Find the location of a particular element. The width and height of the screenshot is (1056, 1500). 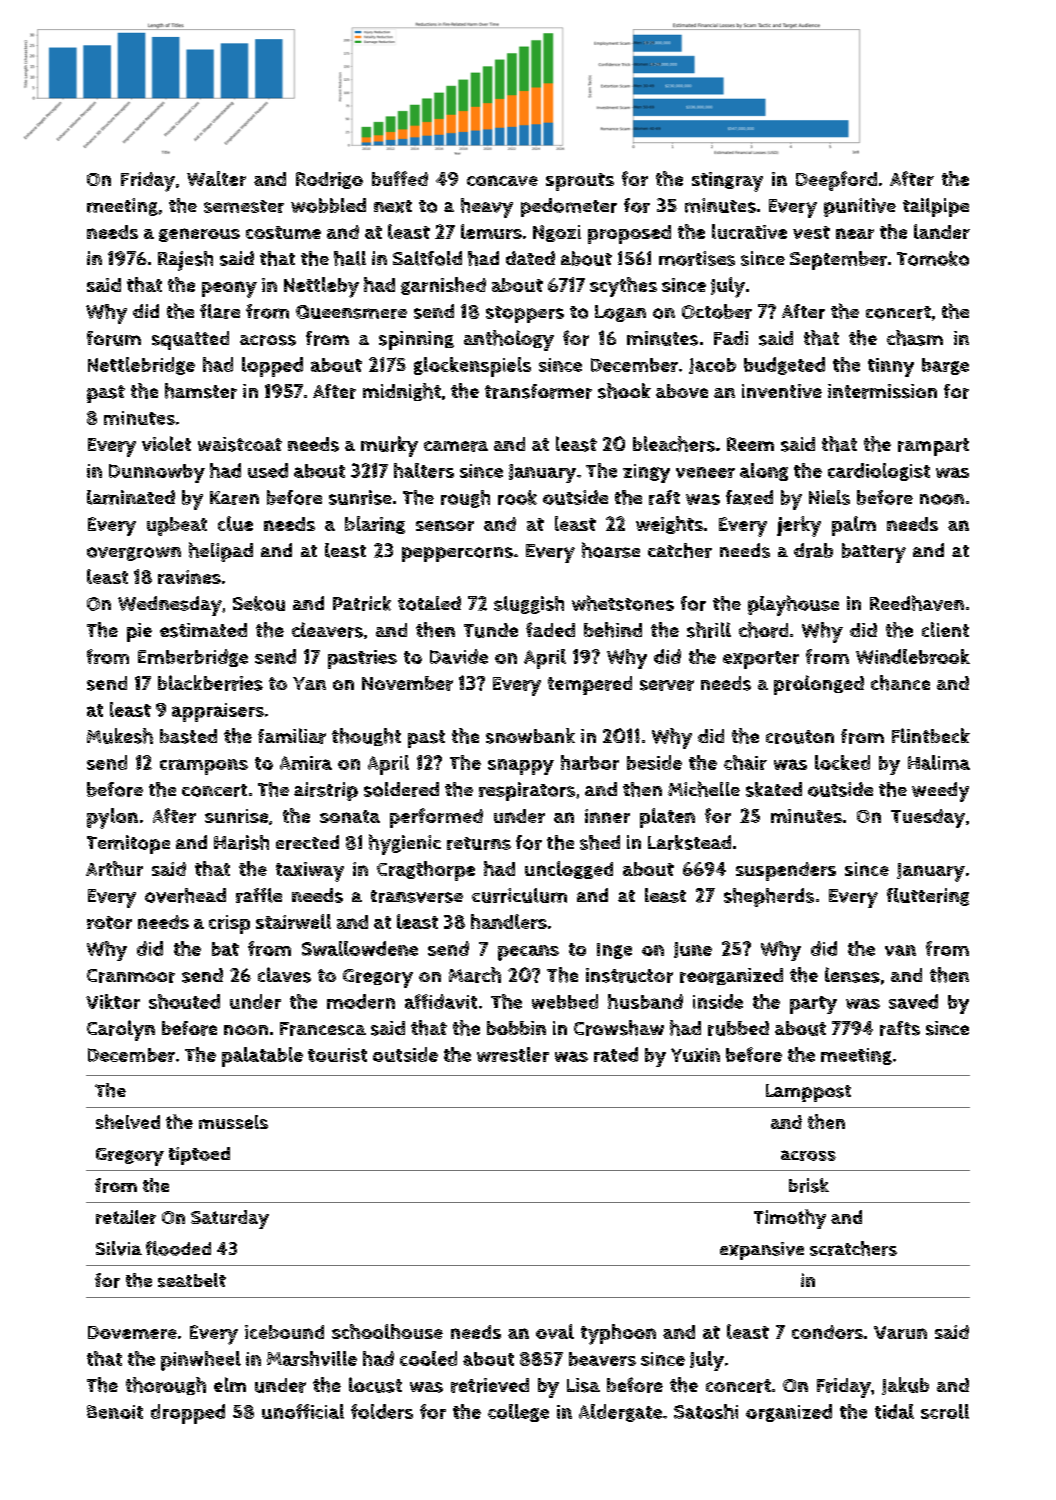

proposed is located at coordinates (629, 234).
